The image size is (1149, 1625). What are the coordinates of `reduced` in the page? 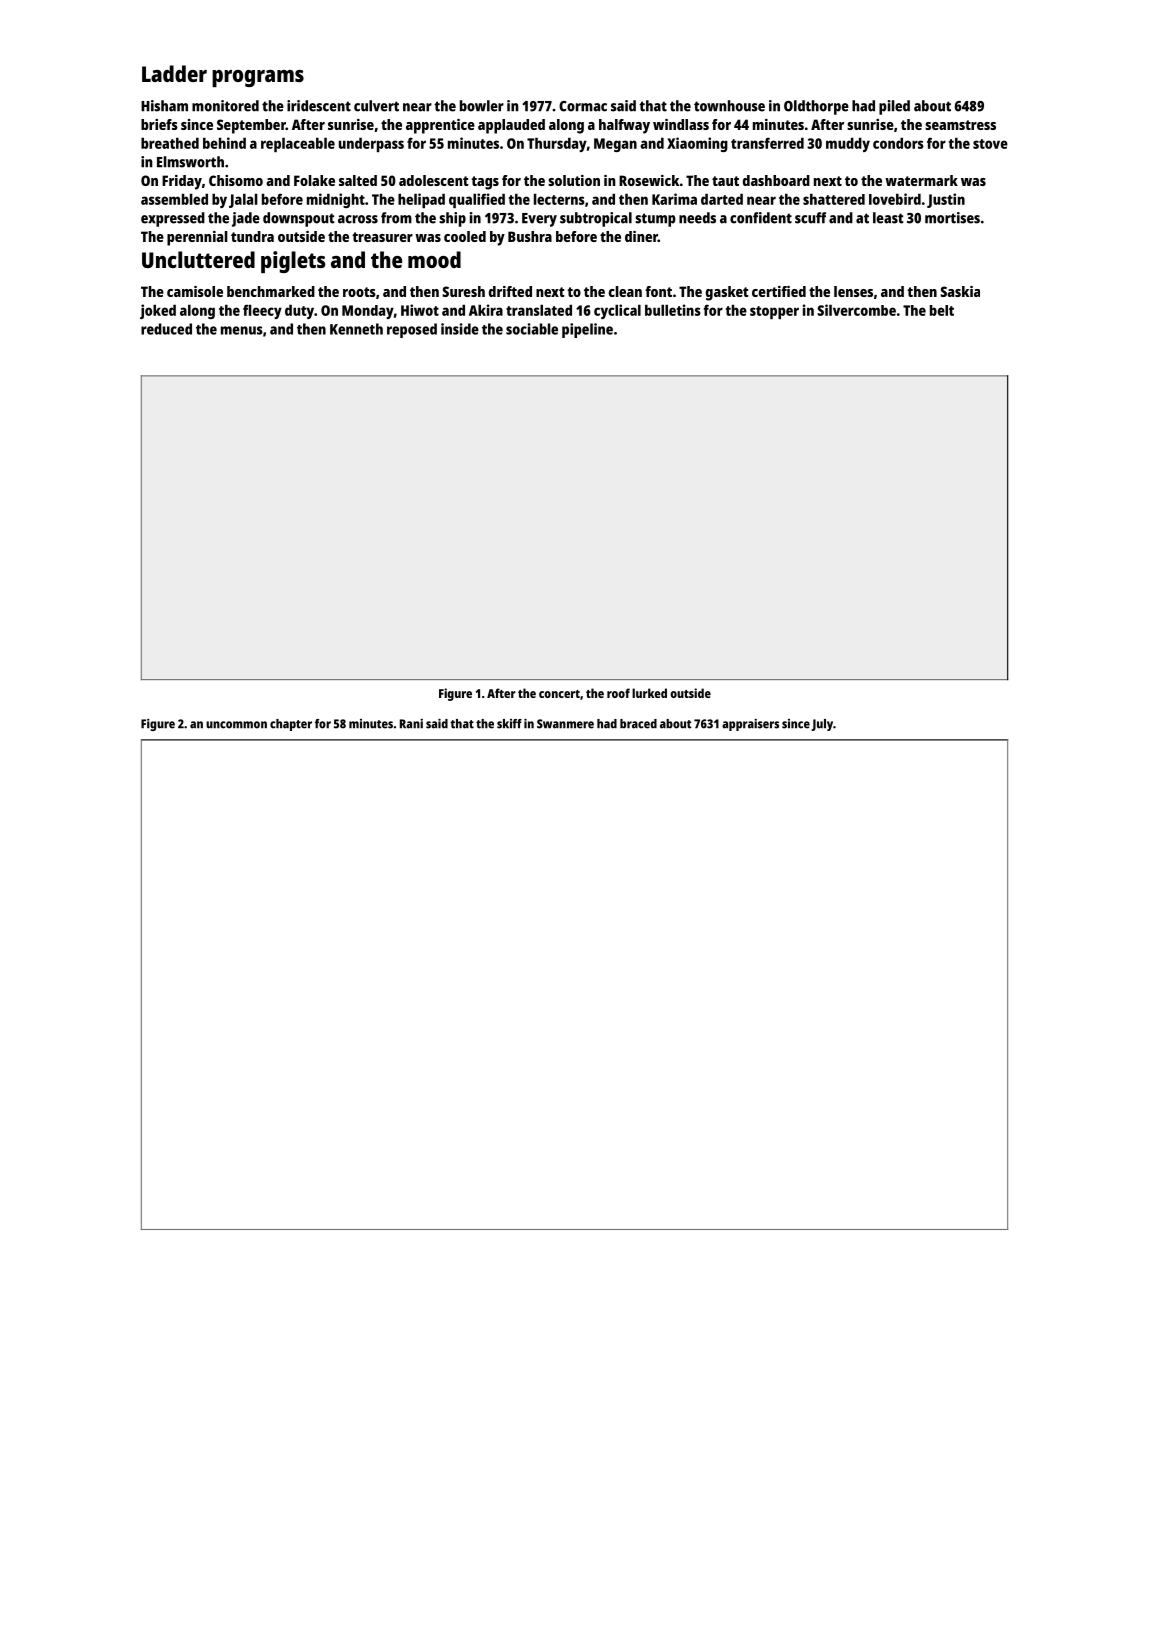 It's located at (166, 329).
